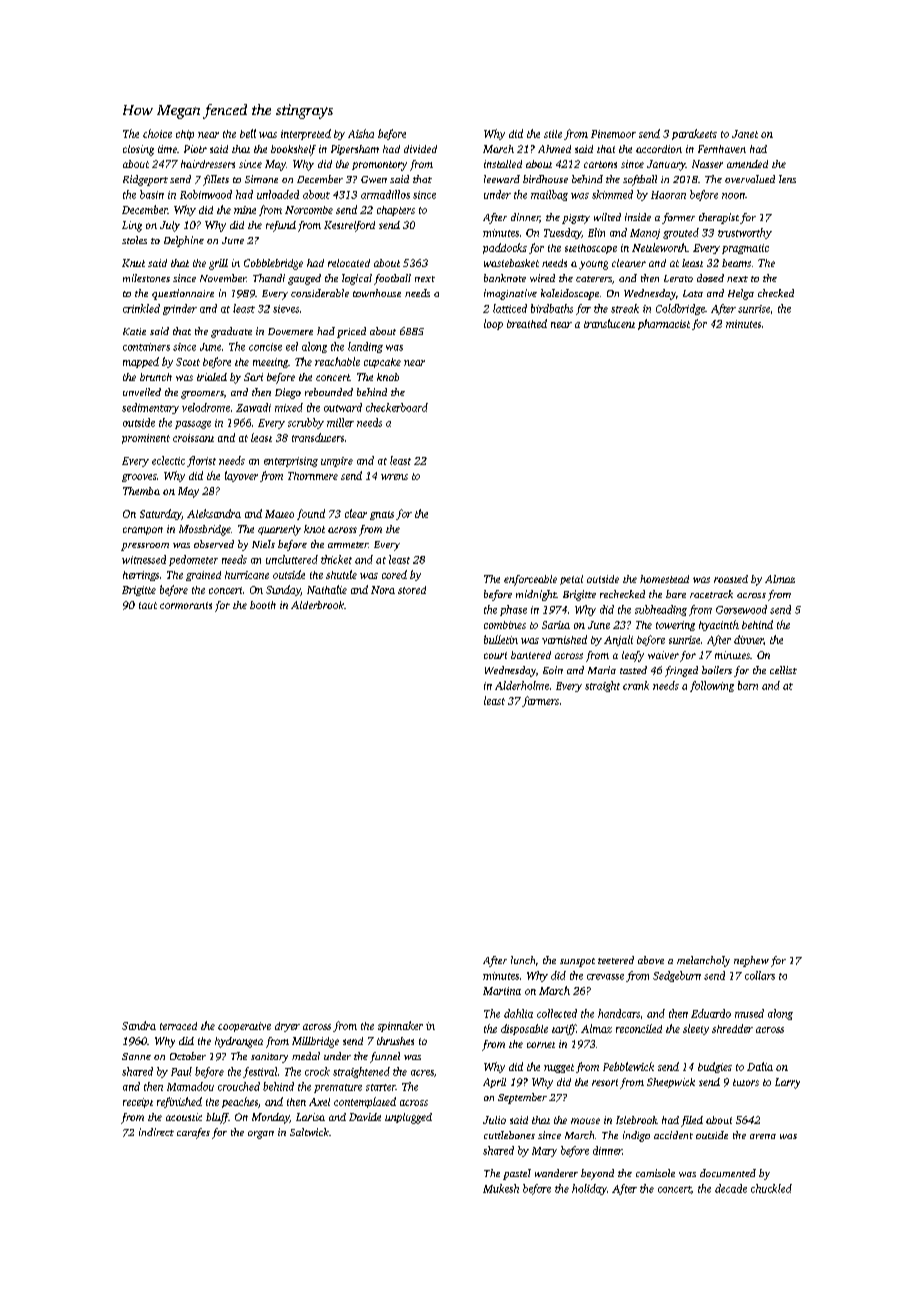 The height and width of the screenshot is (1308, 924). I want to click on Scott, so click(188, 362).
